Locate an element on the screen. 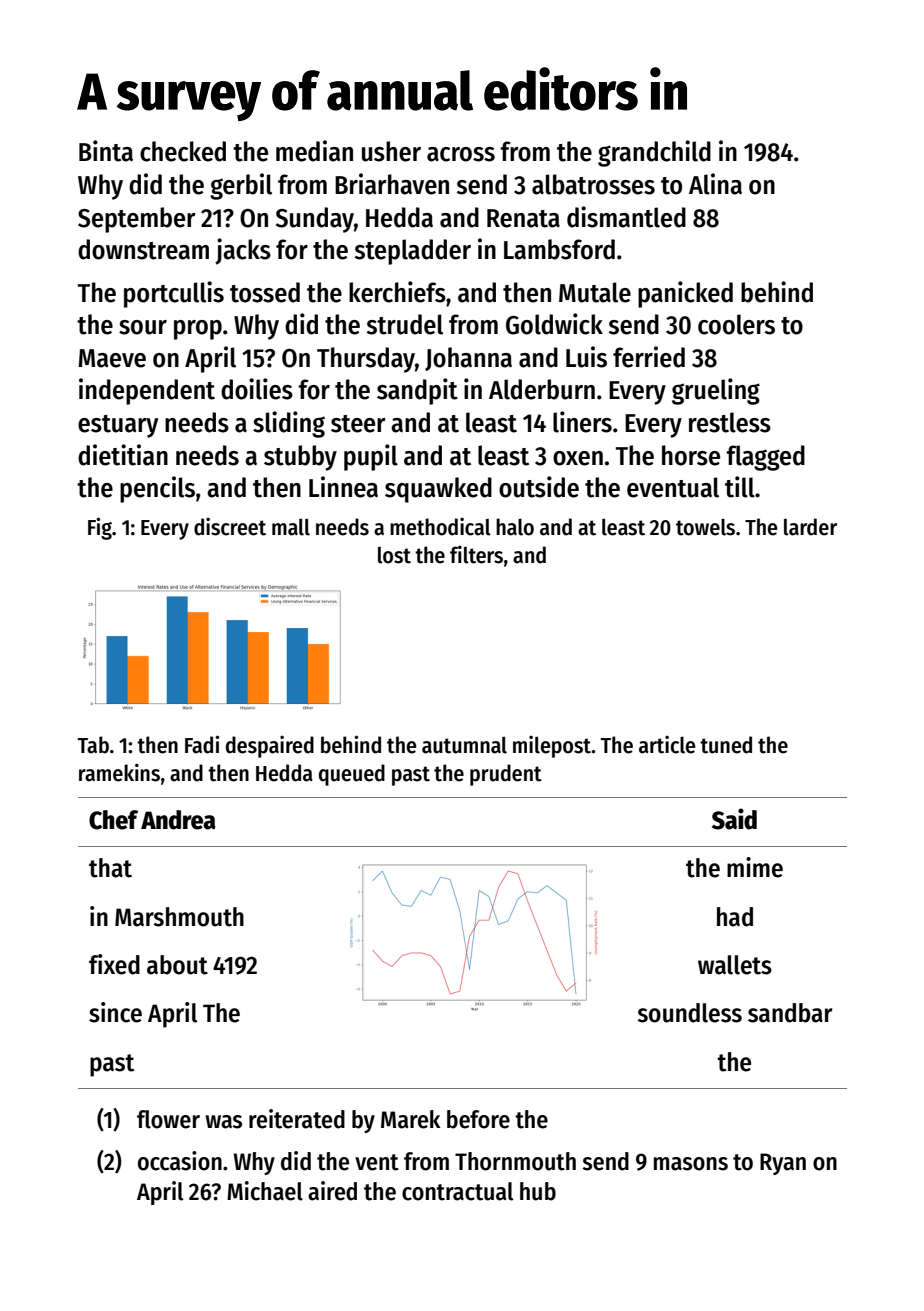 This screenshot has height=1311, width=924. contractual is located at coordinates (457, 1191).
